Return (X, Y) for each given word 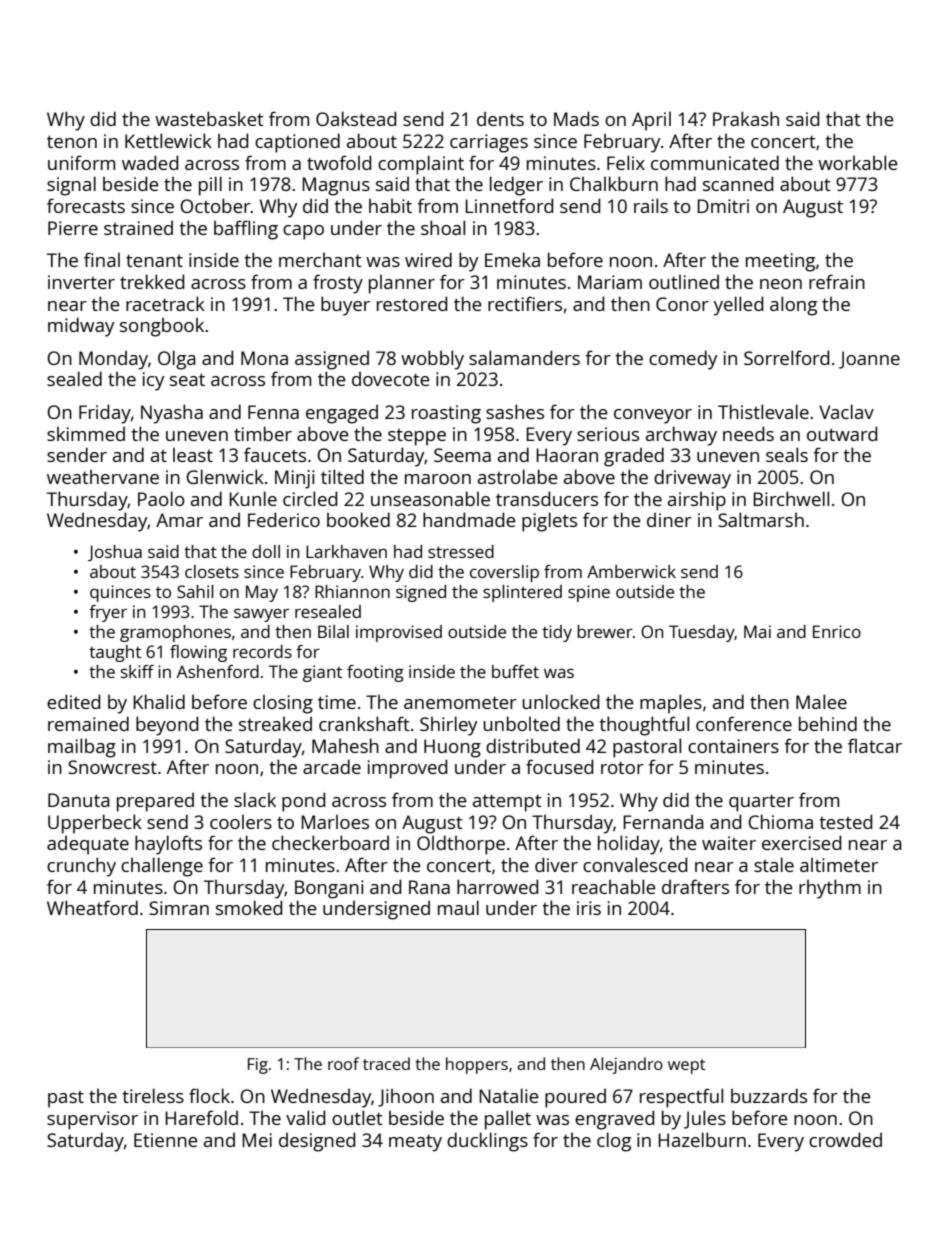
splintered (522, 593)
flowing (198, 653)
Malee (821, 701)
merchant (320, 260)
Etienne (166, 1140)
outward (842, 433)
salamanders (524, 357)
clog (614, 1142)
